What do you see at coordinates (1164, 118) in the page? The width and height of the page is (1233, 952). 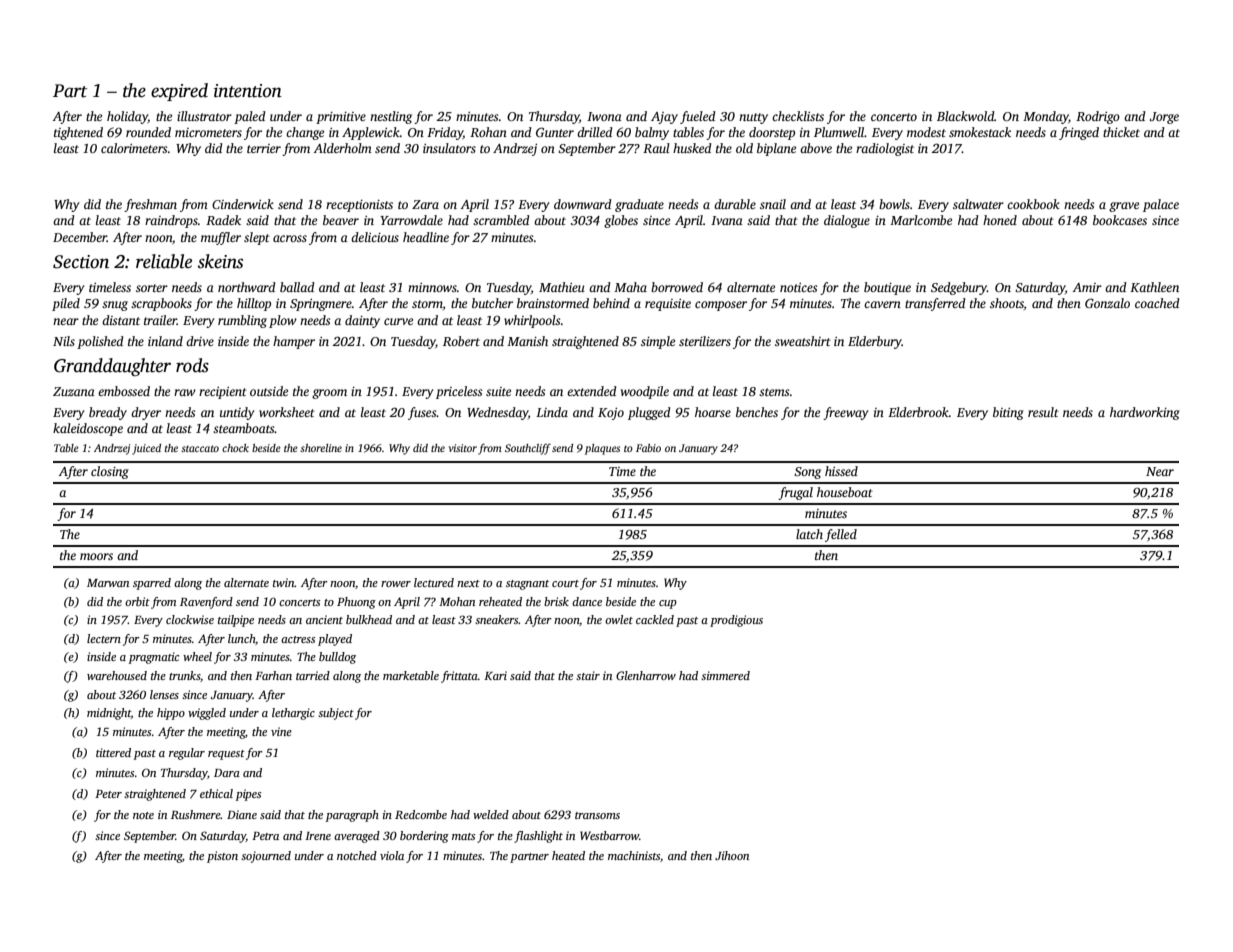 I see `Jorge` at bounding box center [1164, 118].
